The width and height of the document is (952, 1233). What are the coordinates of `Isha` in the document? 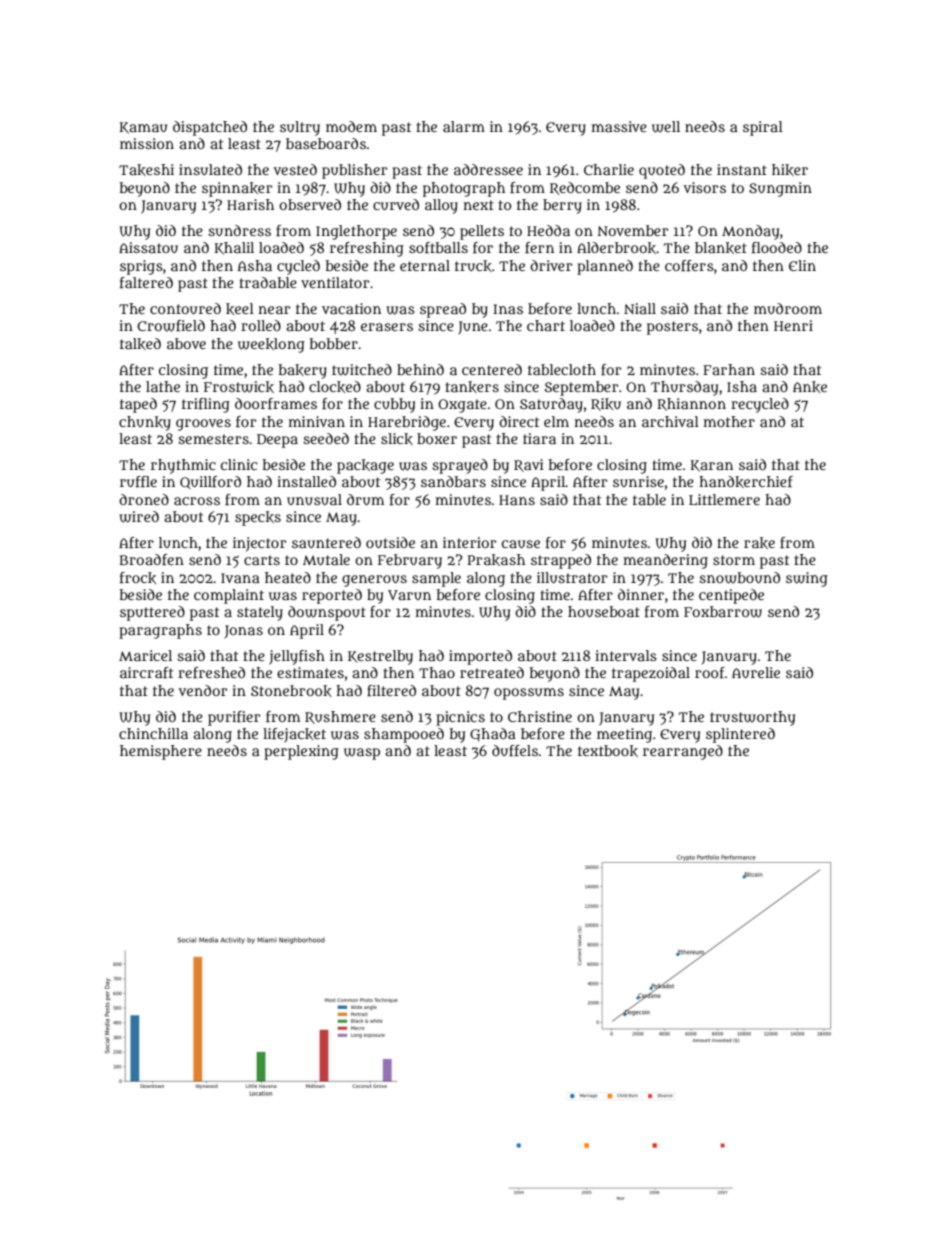 It's located at (742, 386).
